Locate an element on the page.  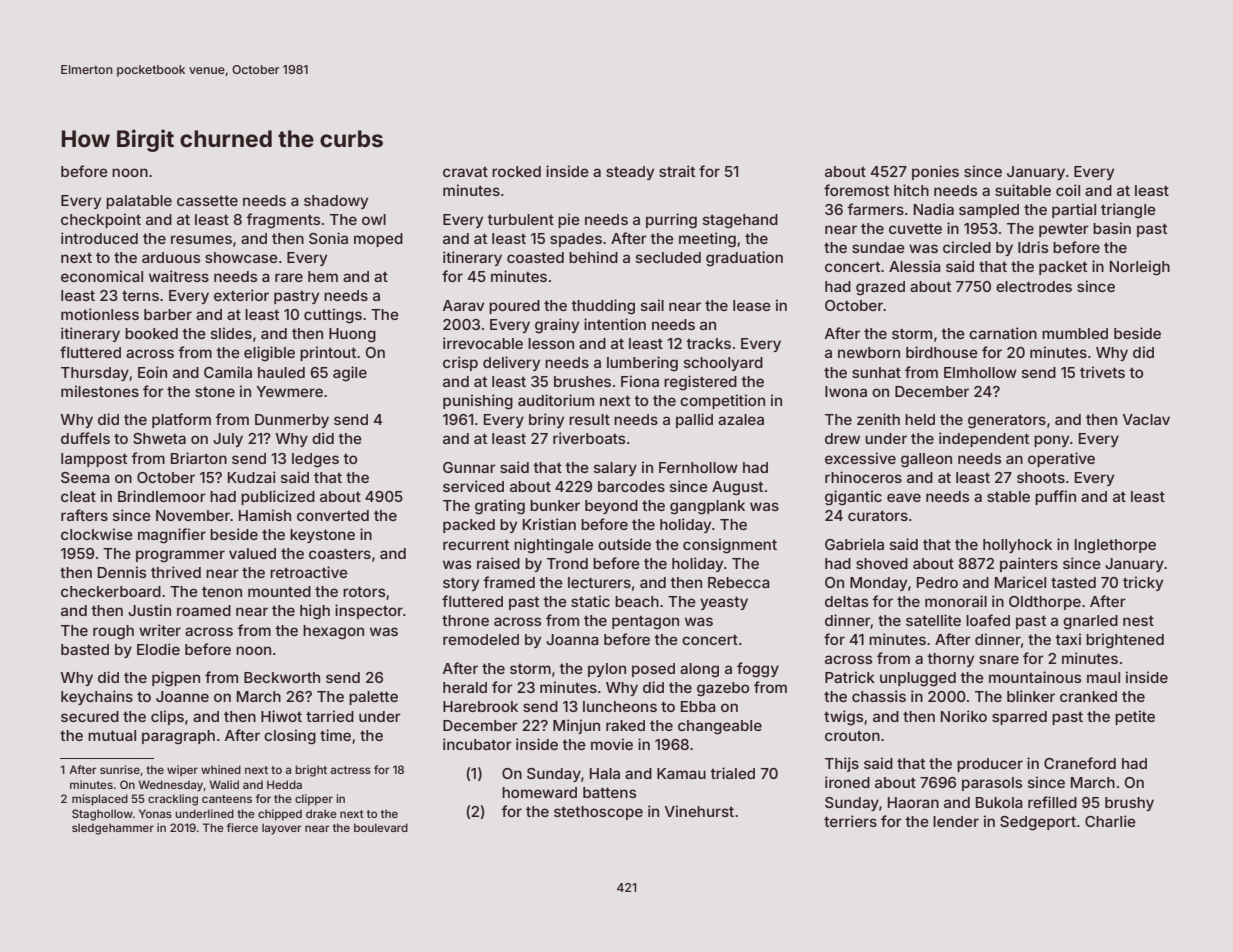
lecturers is located at coordinates (599, 582).
